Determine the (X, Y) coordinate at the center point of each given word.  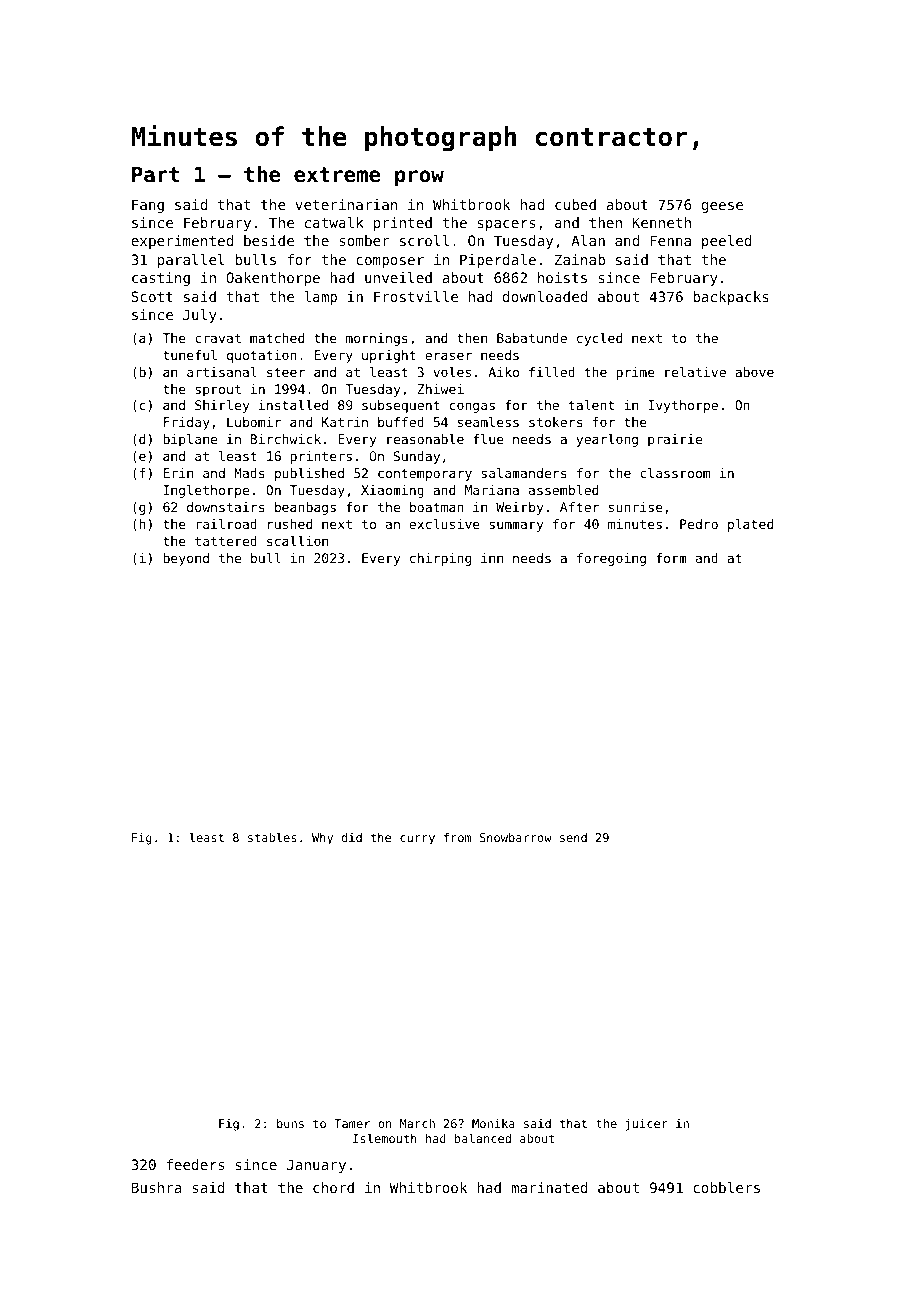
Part (155, 175)
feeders (195, 1164)
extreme (337, 175)
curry (417, 840)
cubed (575, 204)
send (573, 837)
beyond (186, 559)
